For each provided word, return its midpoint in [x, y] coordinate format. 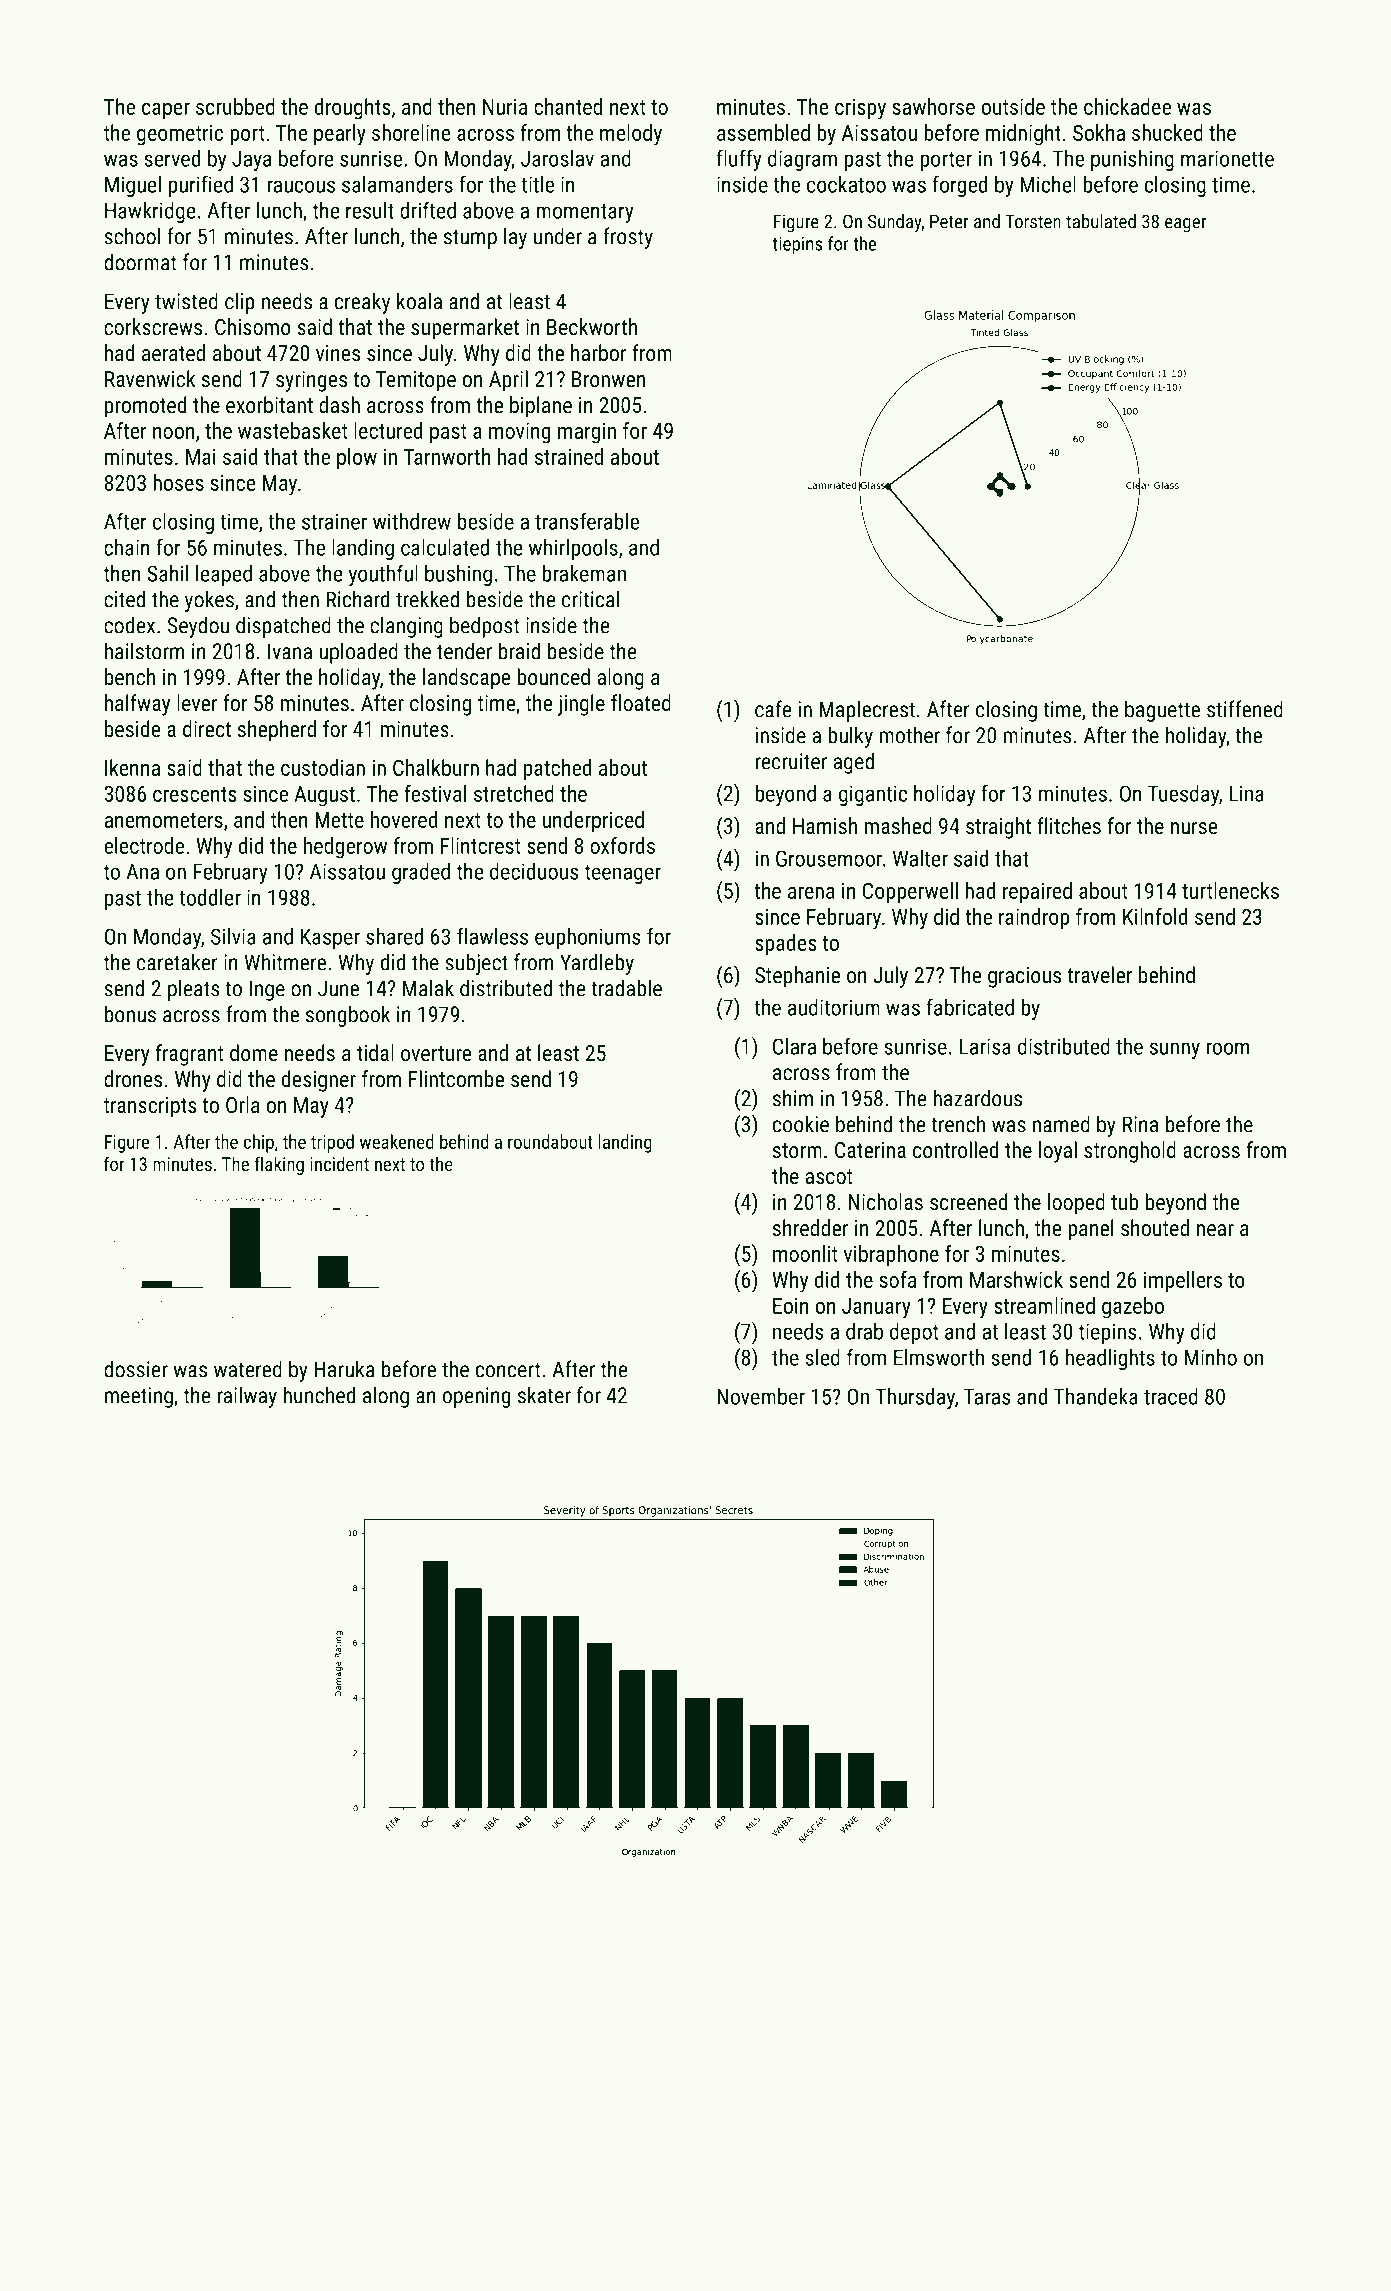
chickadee [1127, 106]
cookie [801, 1124]
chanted [568, 106]
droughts [353, 109]
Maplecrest [867, 711]
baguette [1162, 711]
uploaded [358, 653]
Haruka [344, 1369]
